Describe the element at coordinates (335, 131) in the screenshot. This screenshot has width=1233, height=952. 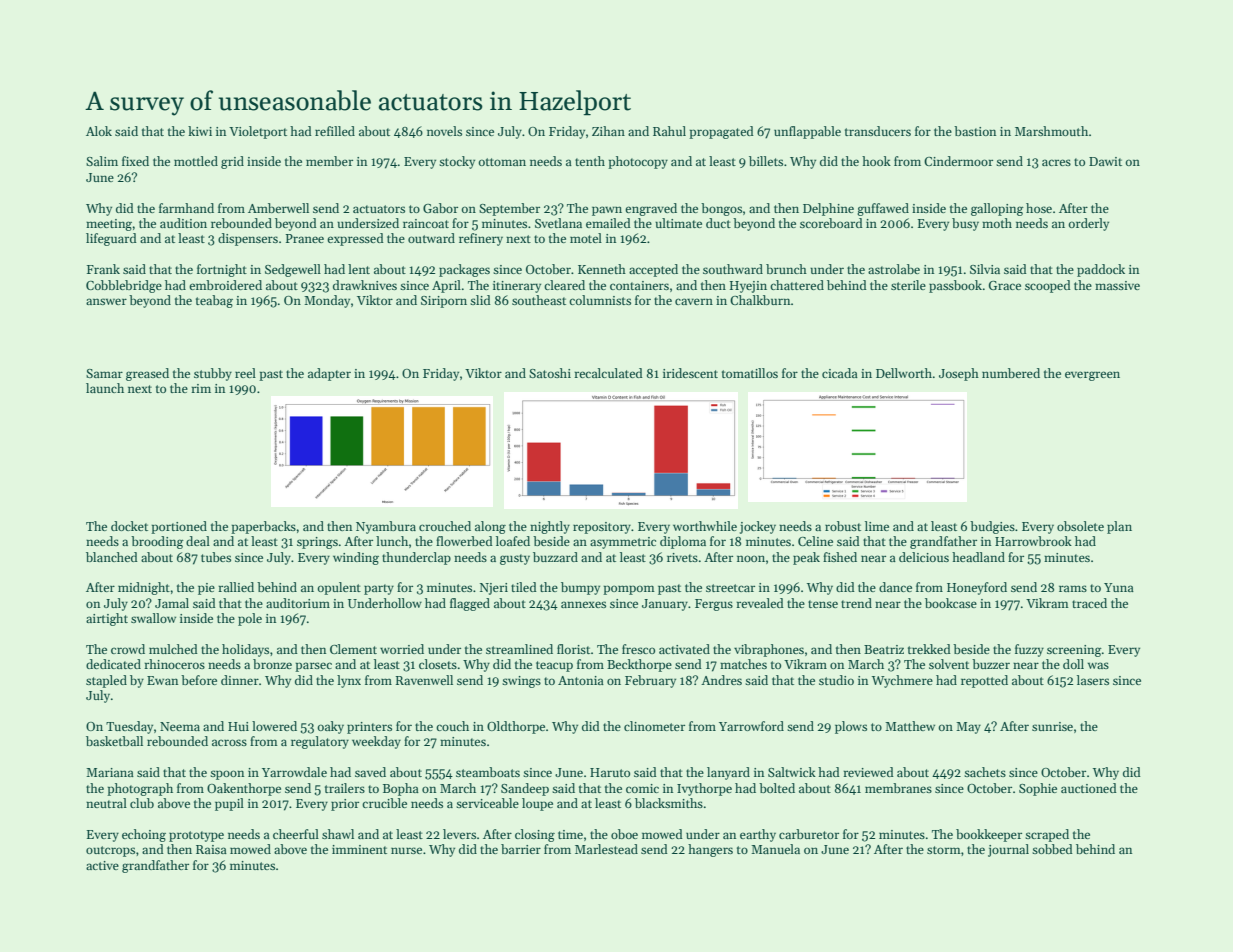
I see `refilled` at that location.
